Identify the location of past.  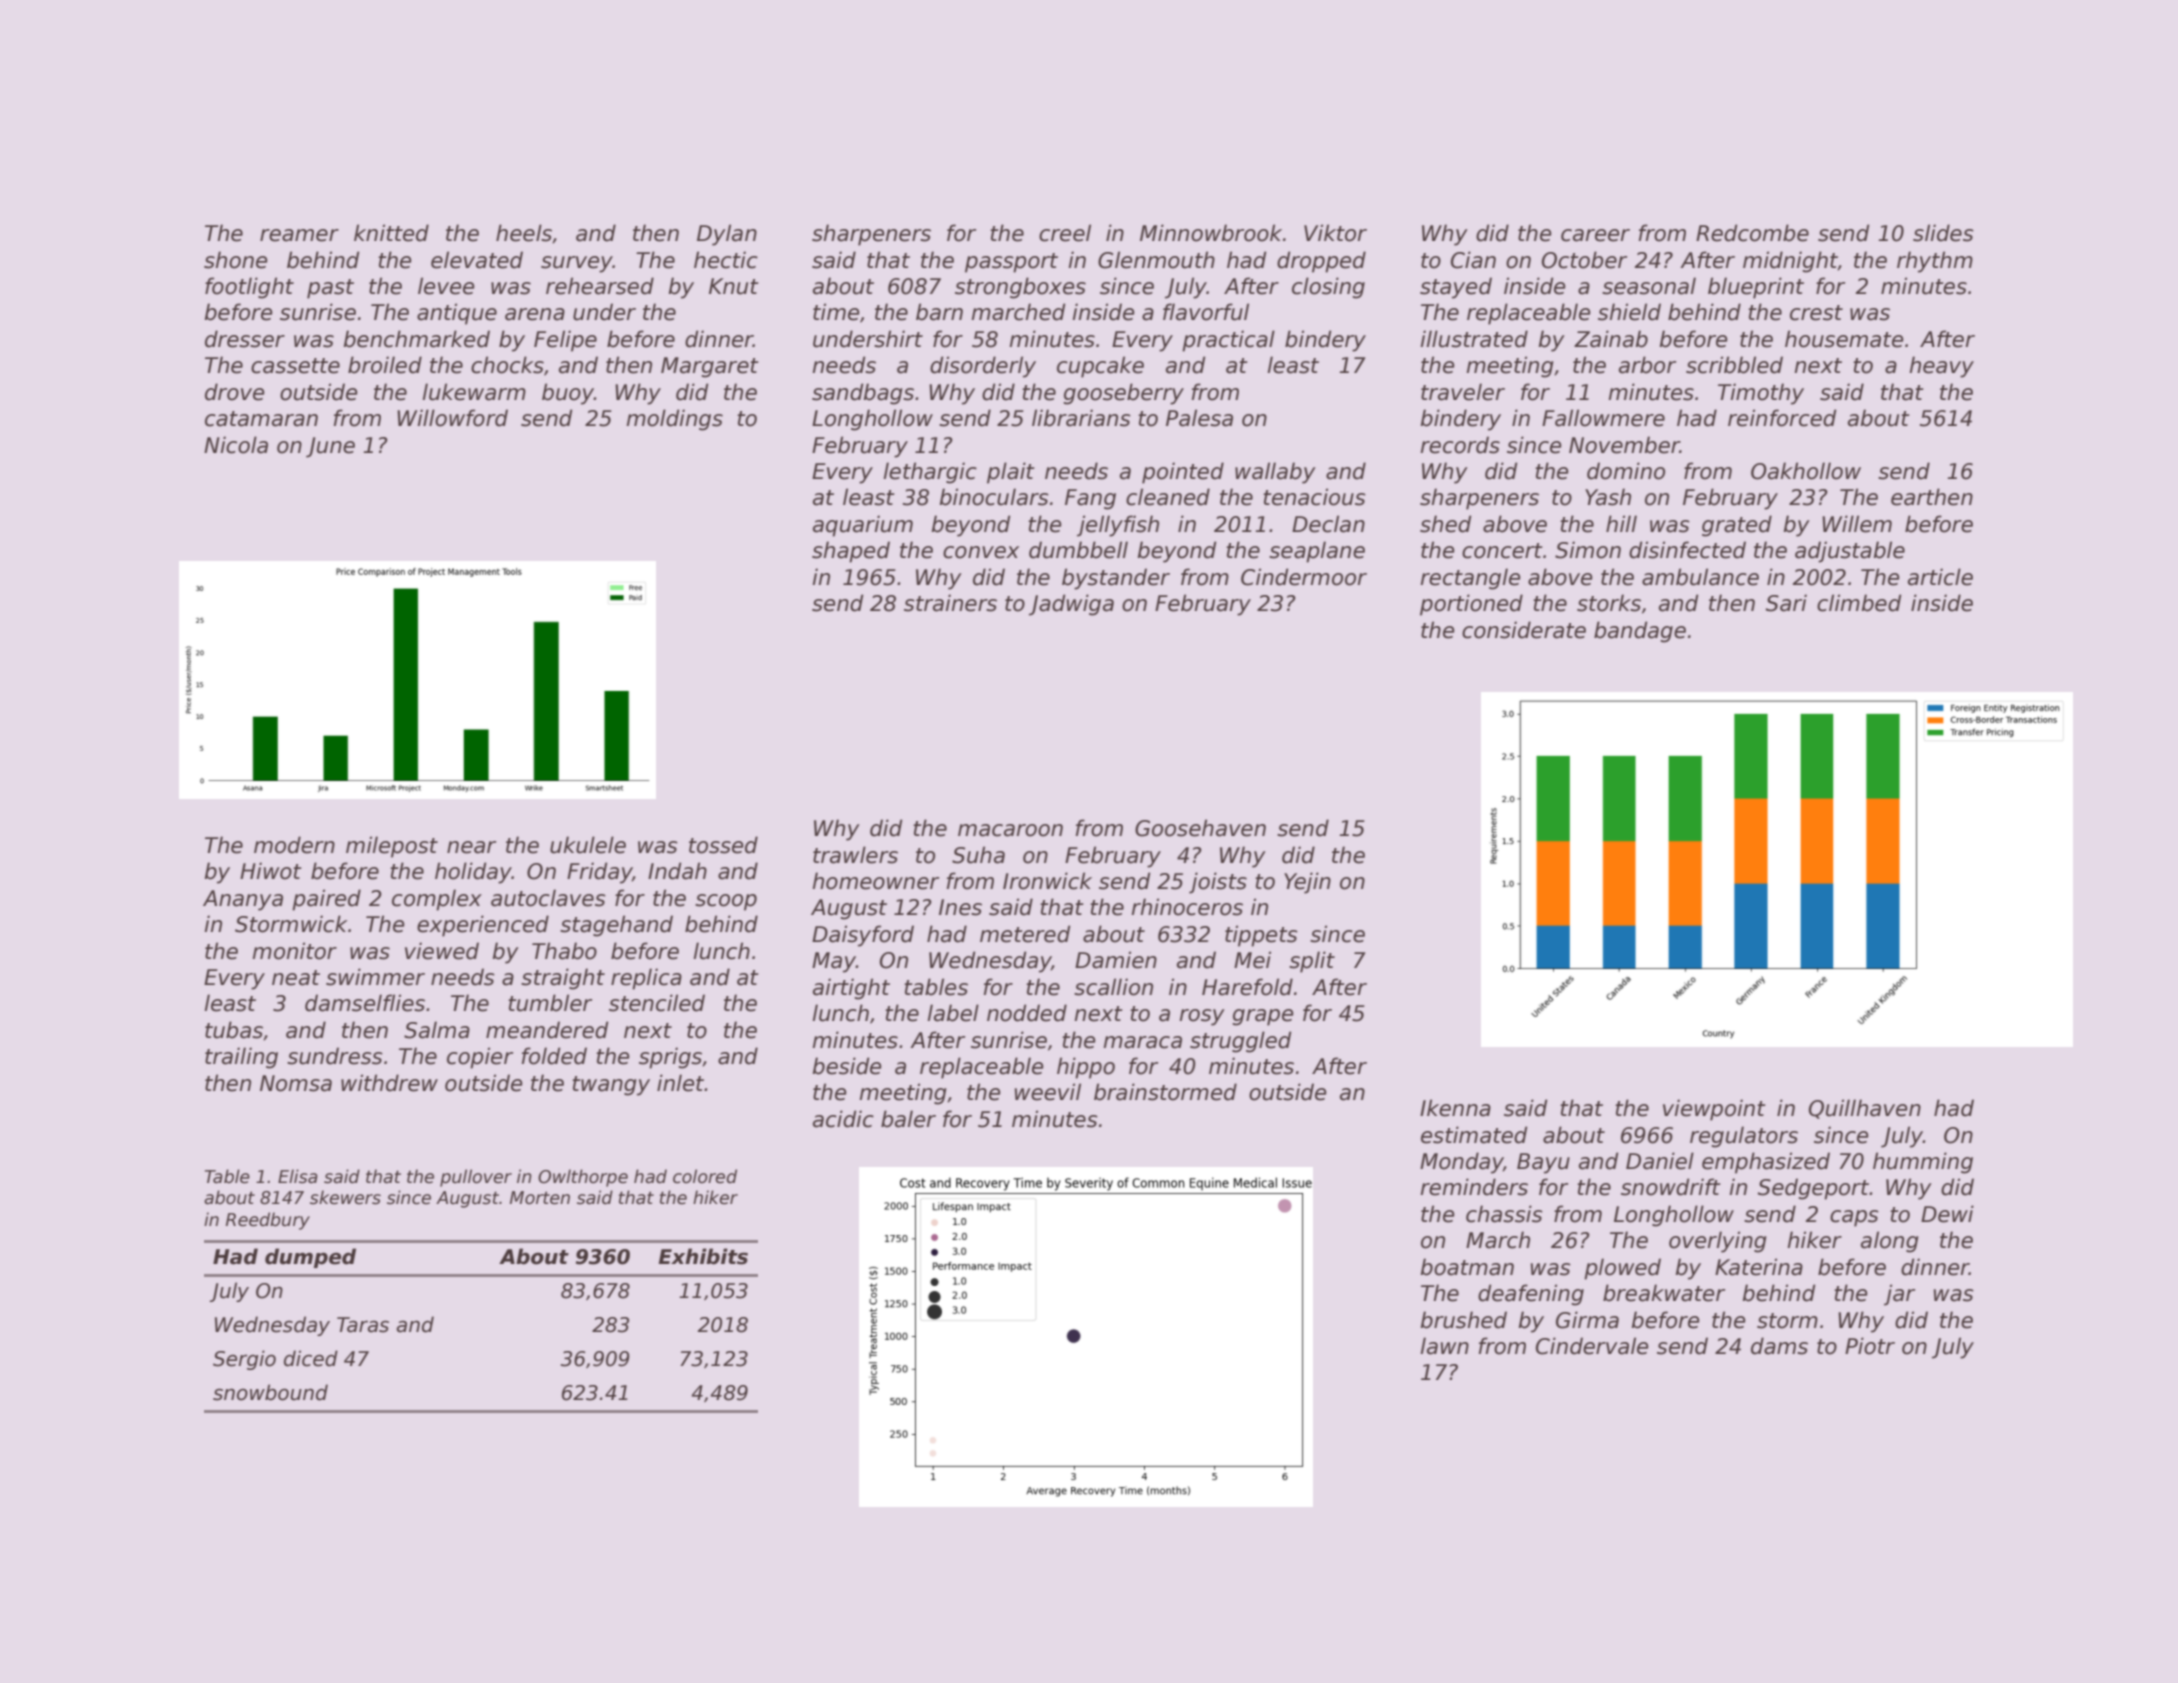
(330, 289).
